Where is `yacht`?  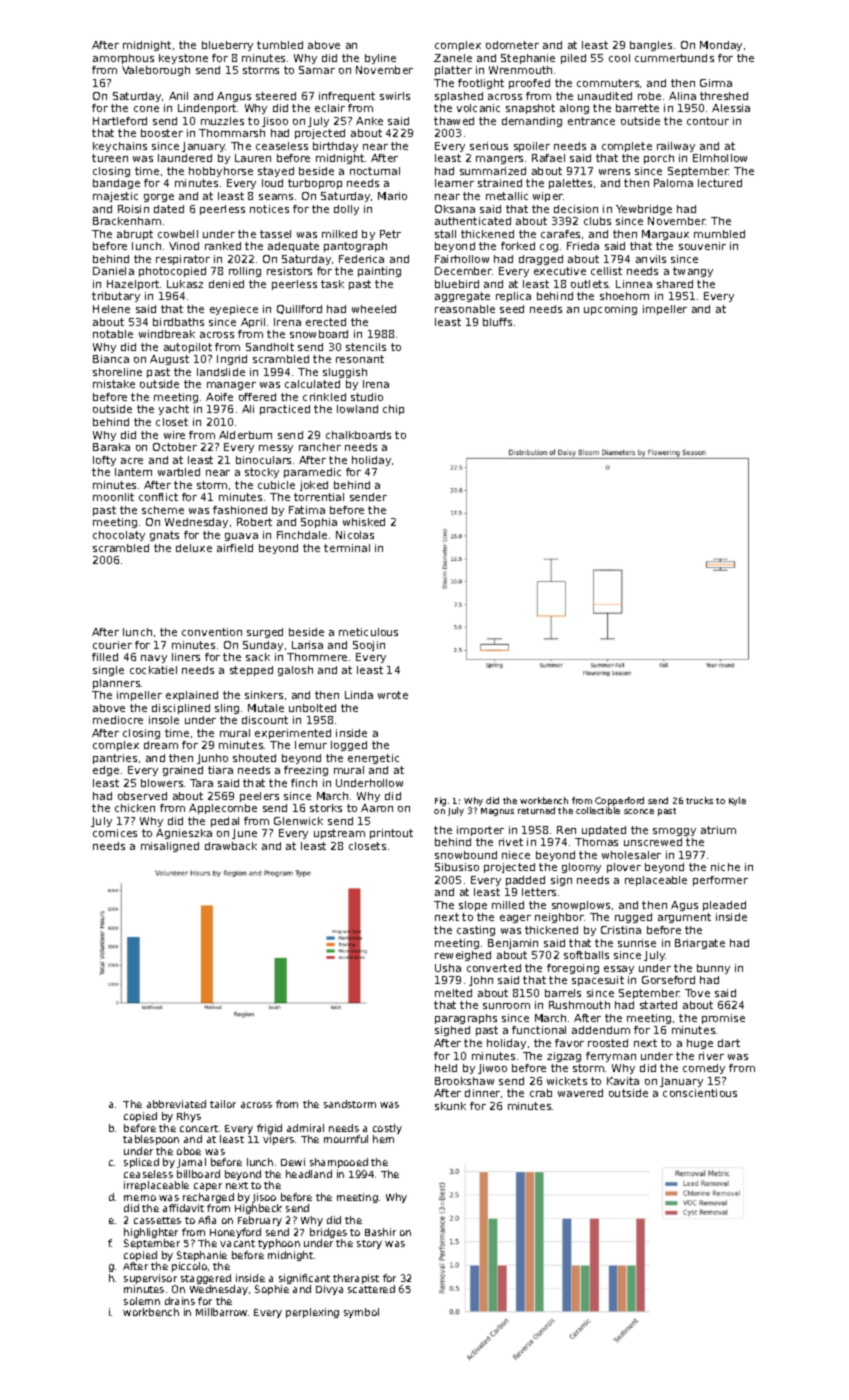
yacht is located at coordinates (174, 410).
